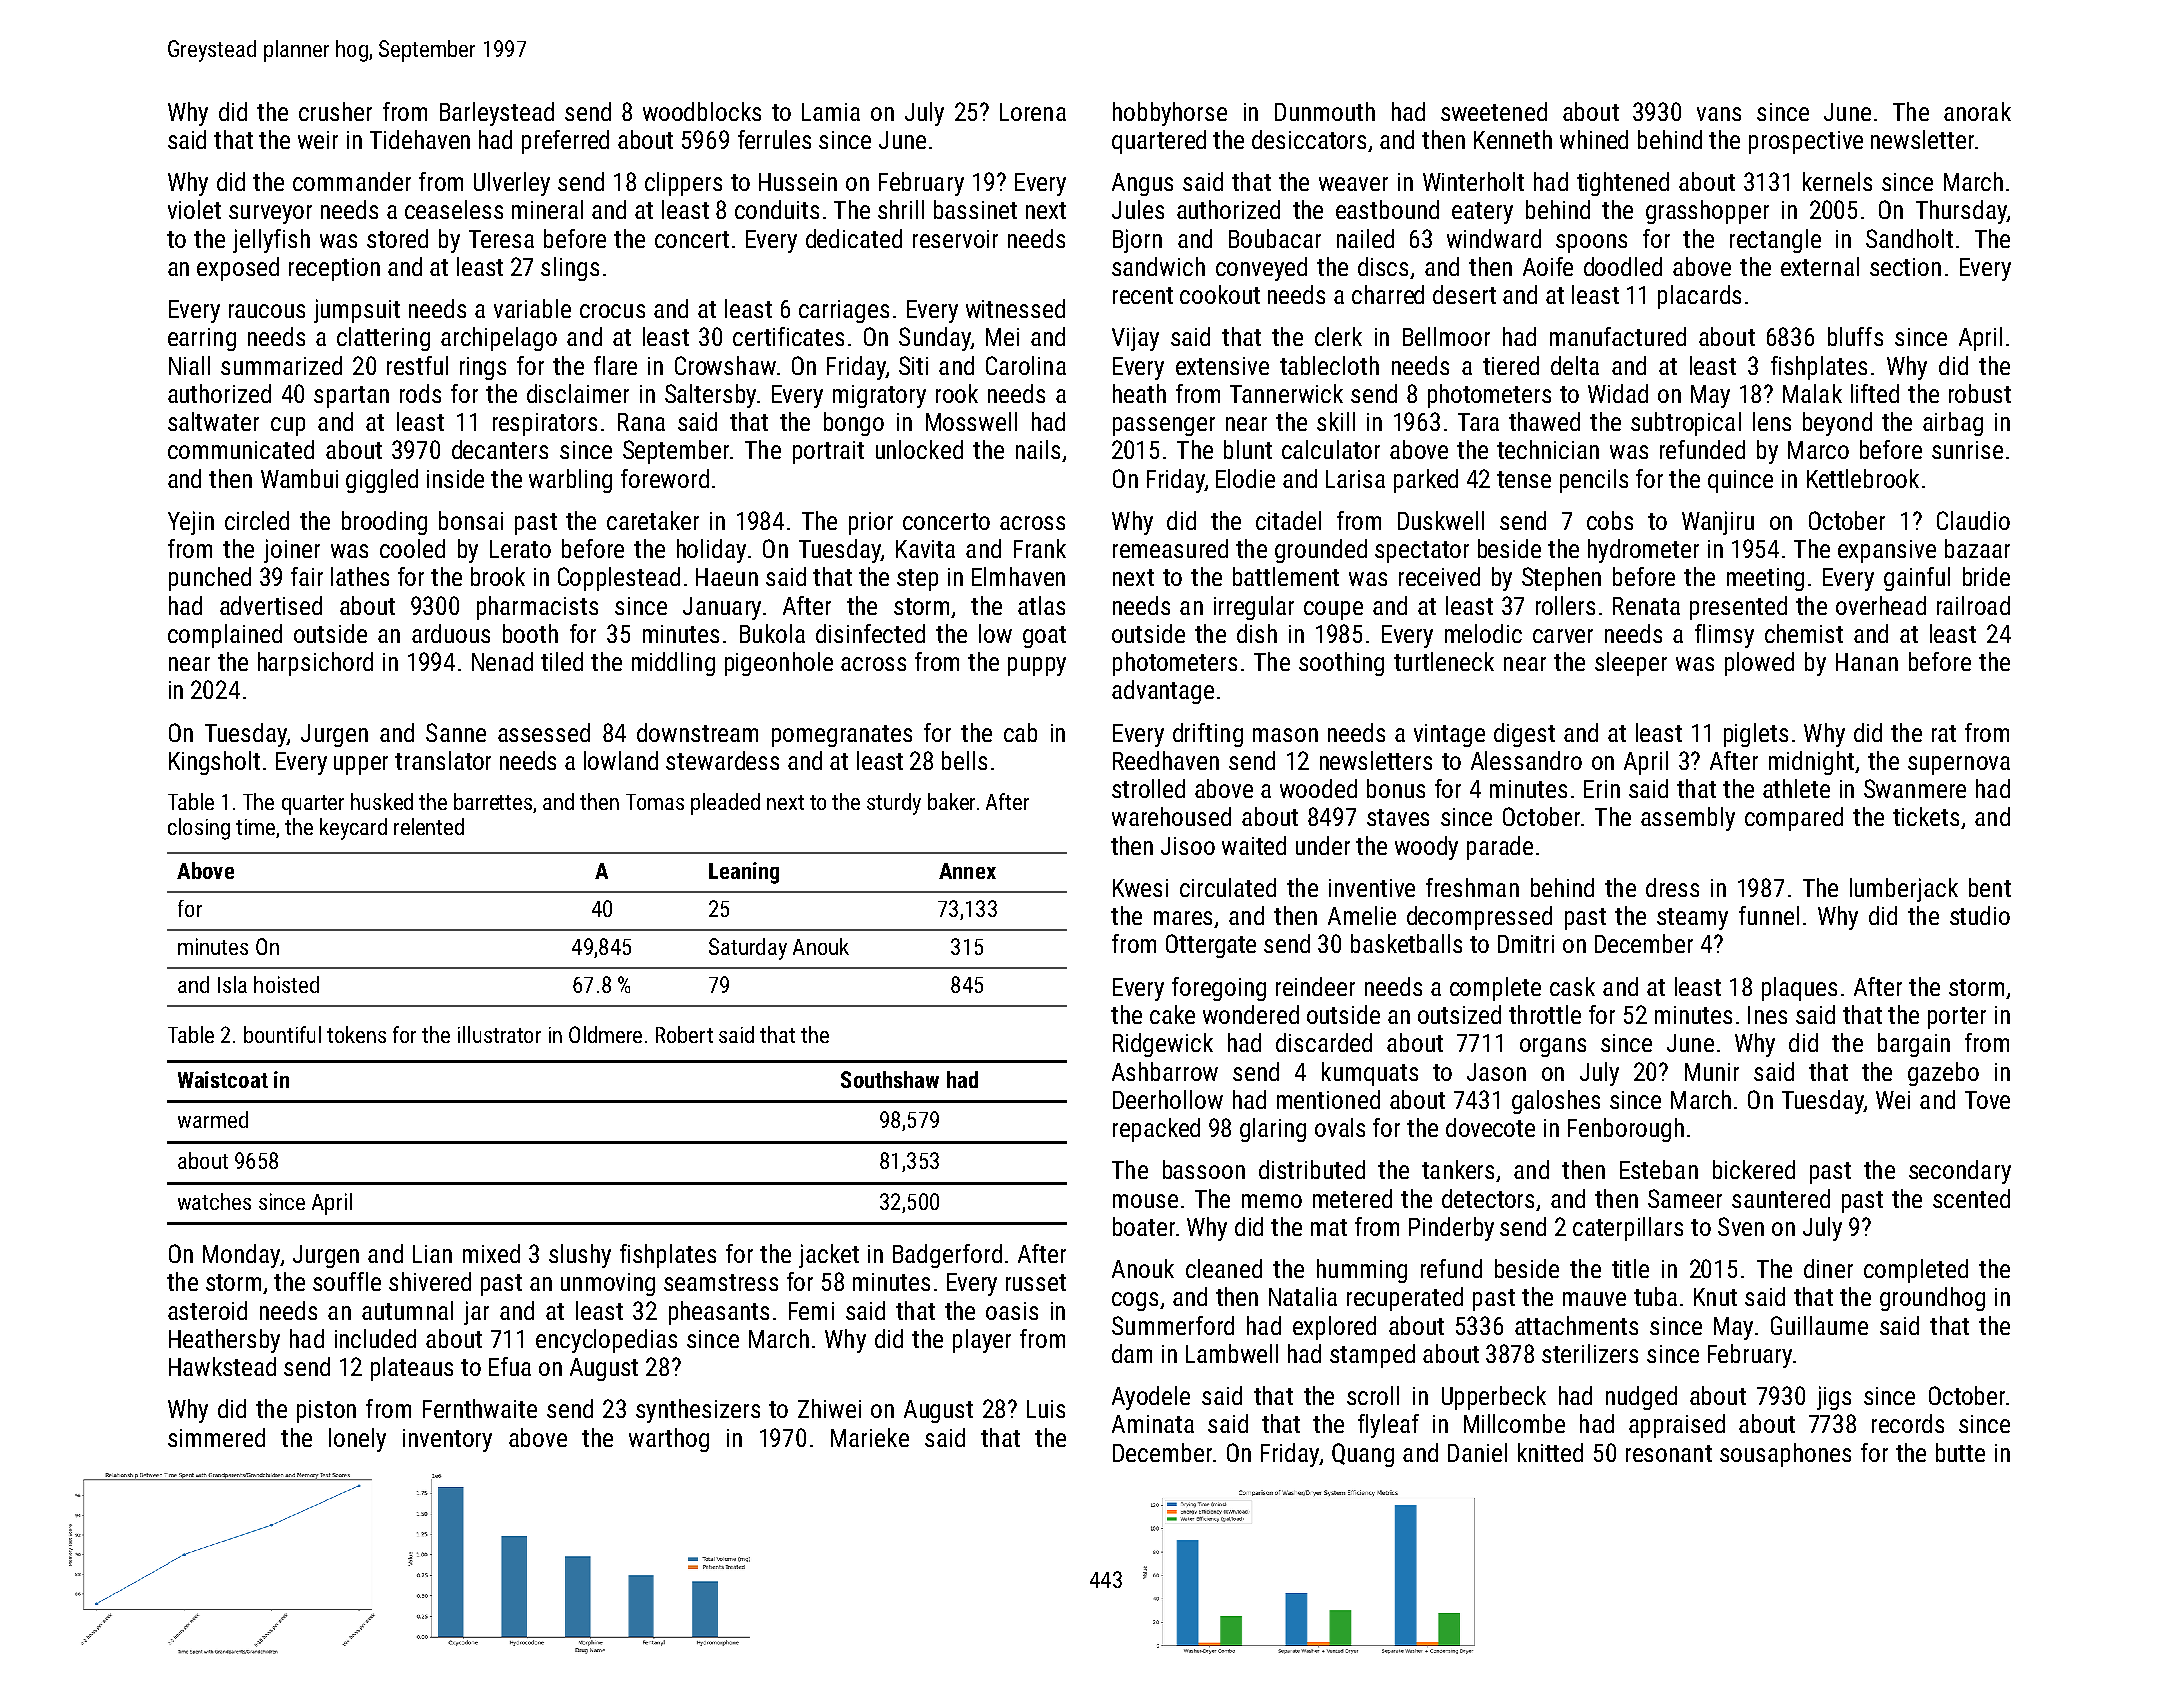  Describe the element at coordinates (831, 112) in the screenshot. I see `Lamia` at that location.
